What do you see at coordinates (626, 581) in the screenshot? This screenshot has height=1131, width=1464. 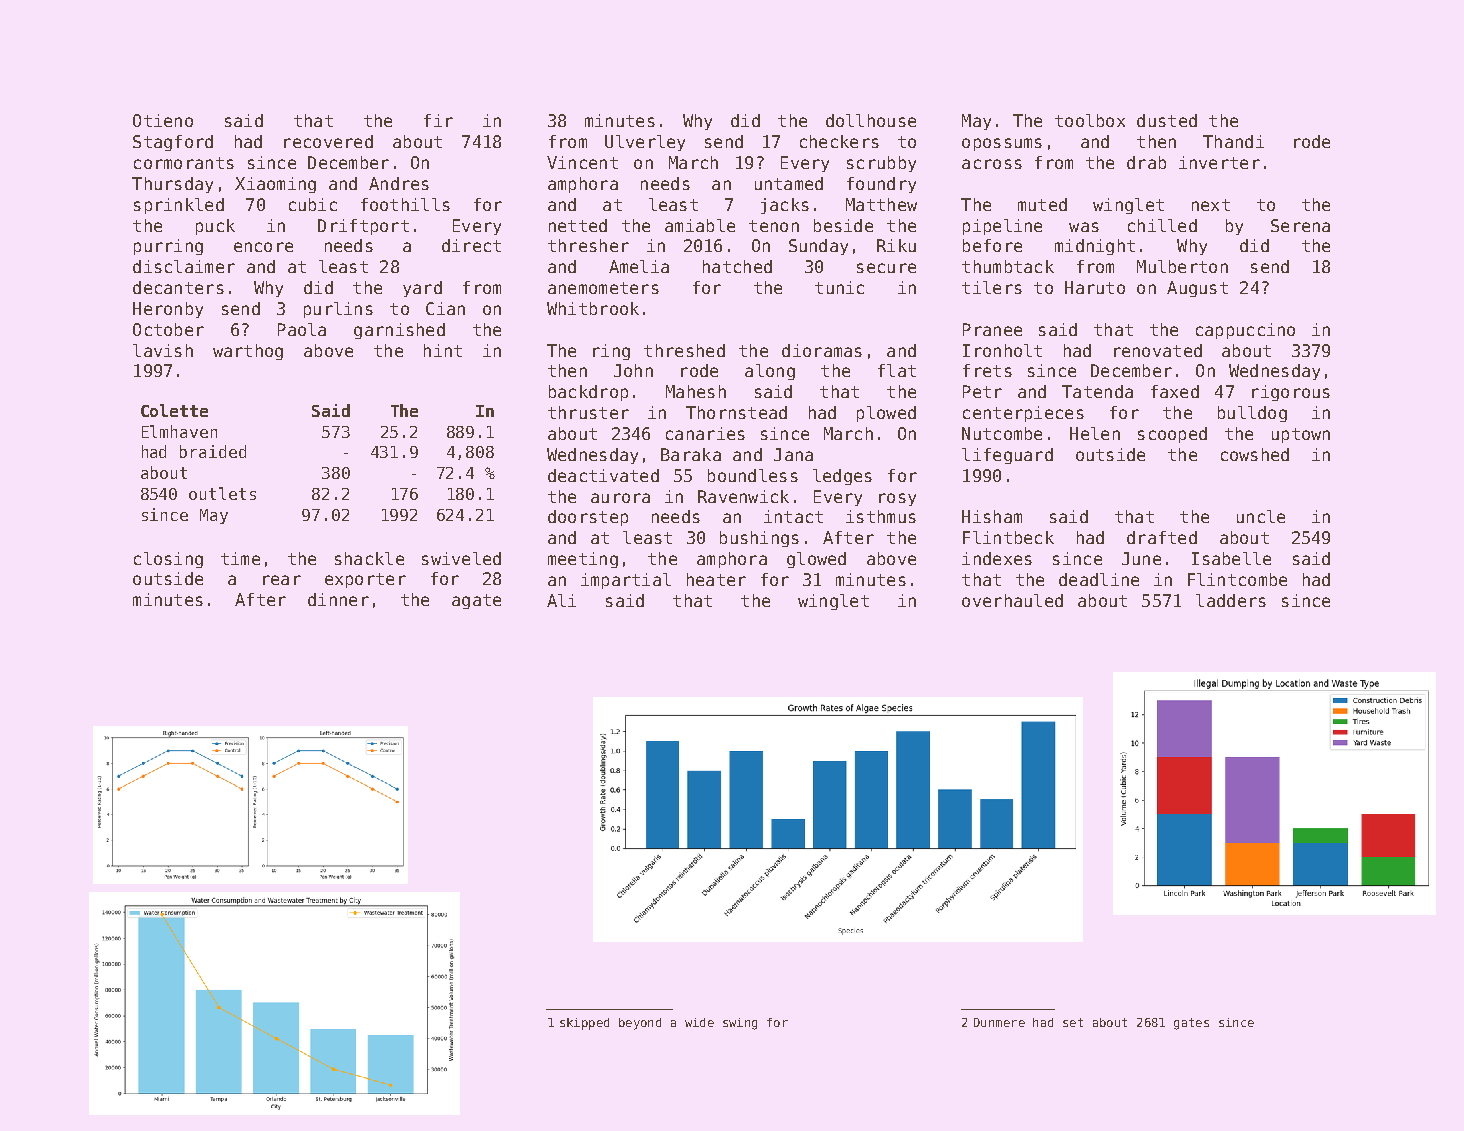 I see `impartial` at bounding box center [626, 581].
